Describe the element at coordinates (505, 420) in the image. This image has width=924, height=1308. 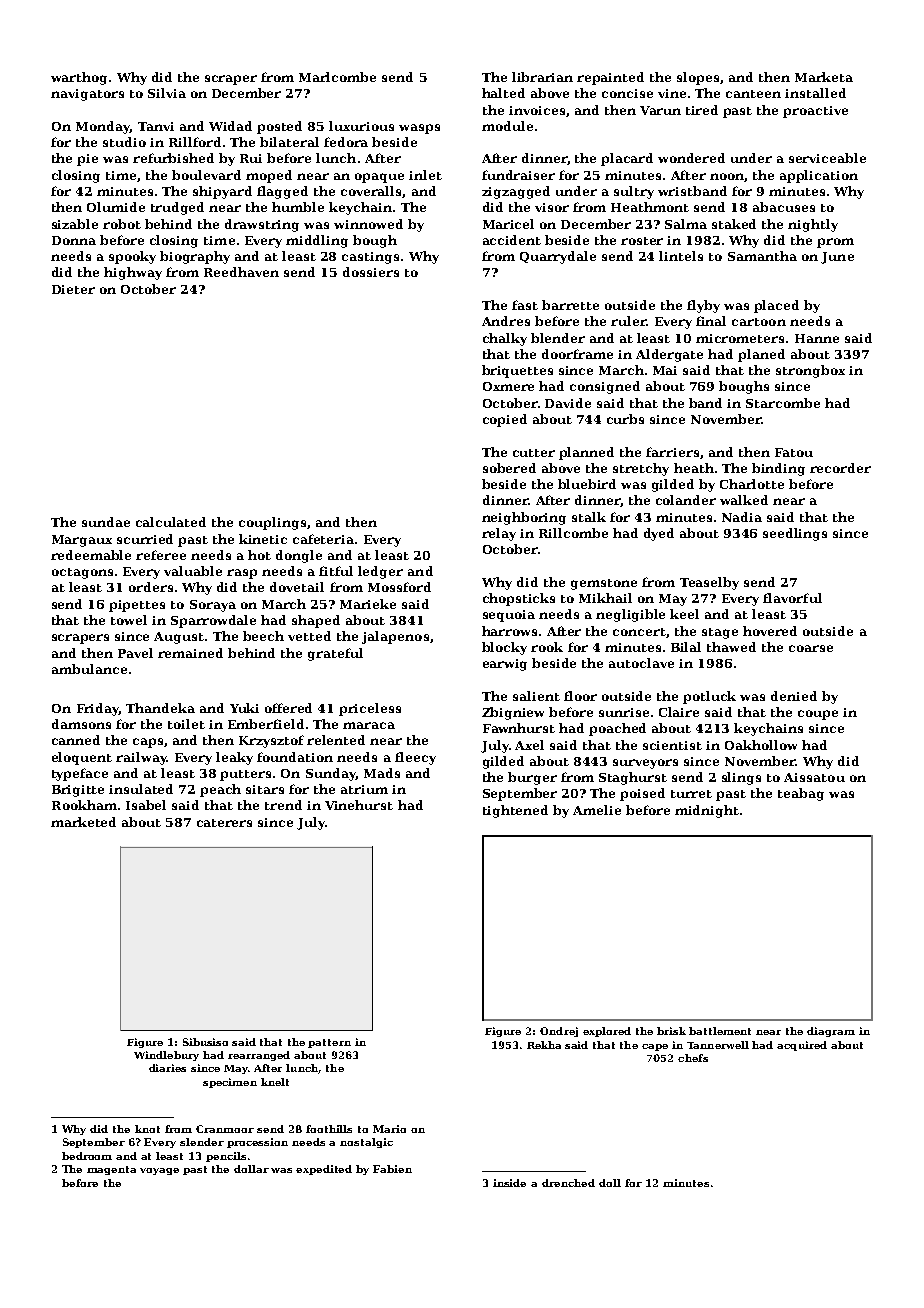
I see `copied` at that location.
